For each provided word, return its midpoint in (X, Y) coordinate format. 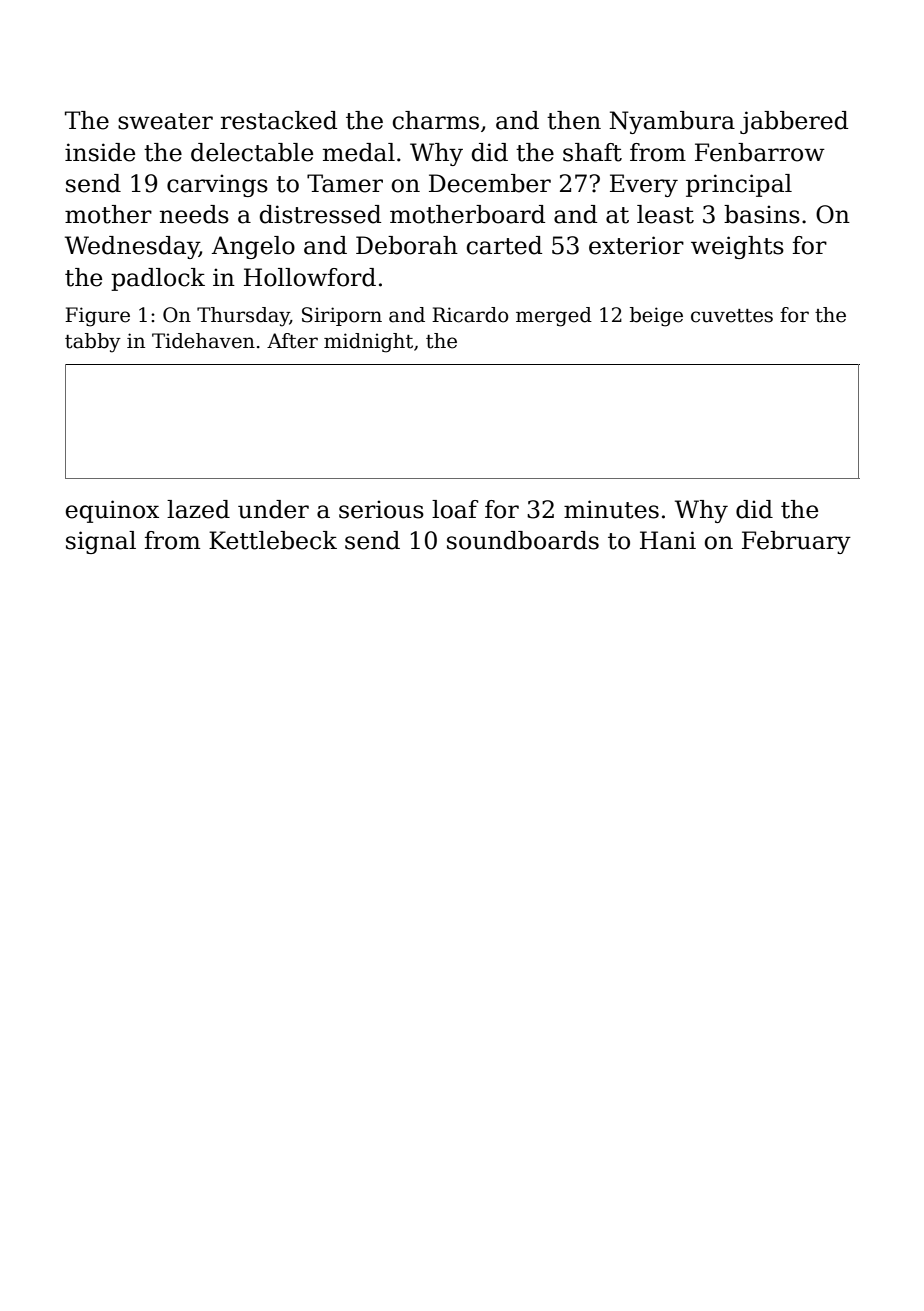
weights (737, 247)
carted (504, 245)
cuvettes (732, 316)
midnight (368, 343)
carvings (217, 185)
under (273, 509)
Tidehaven (203, 341)
